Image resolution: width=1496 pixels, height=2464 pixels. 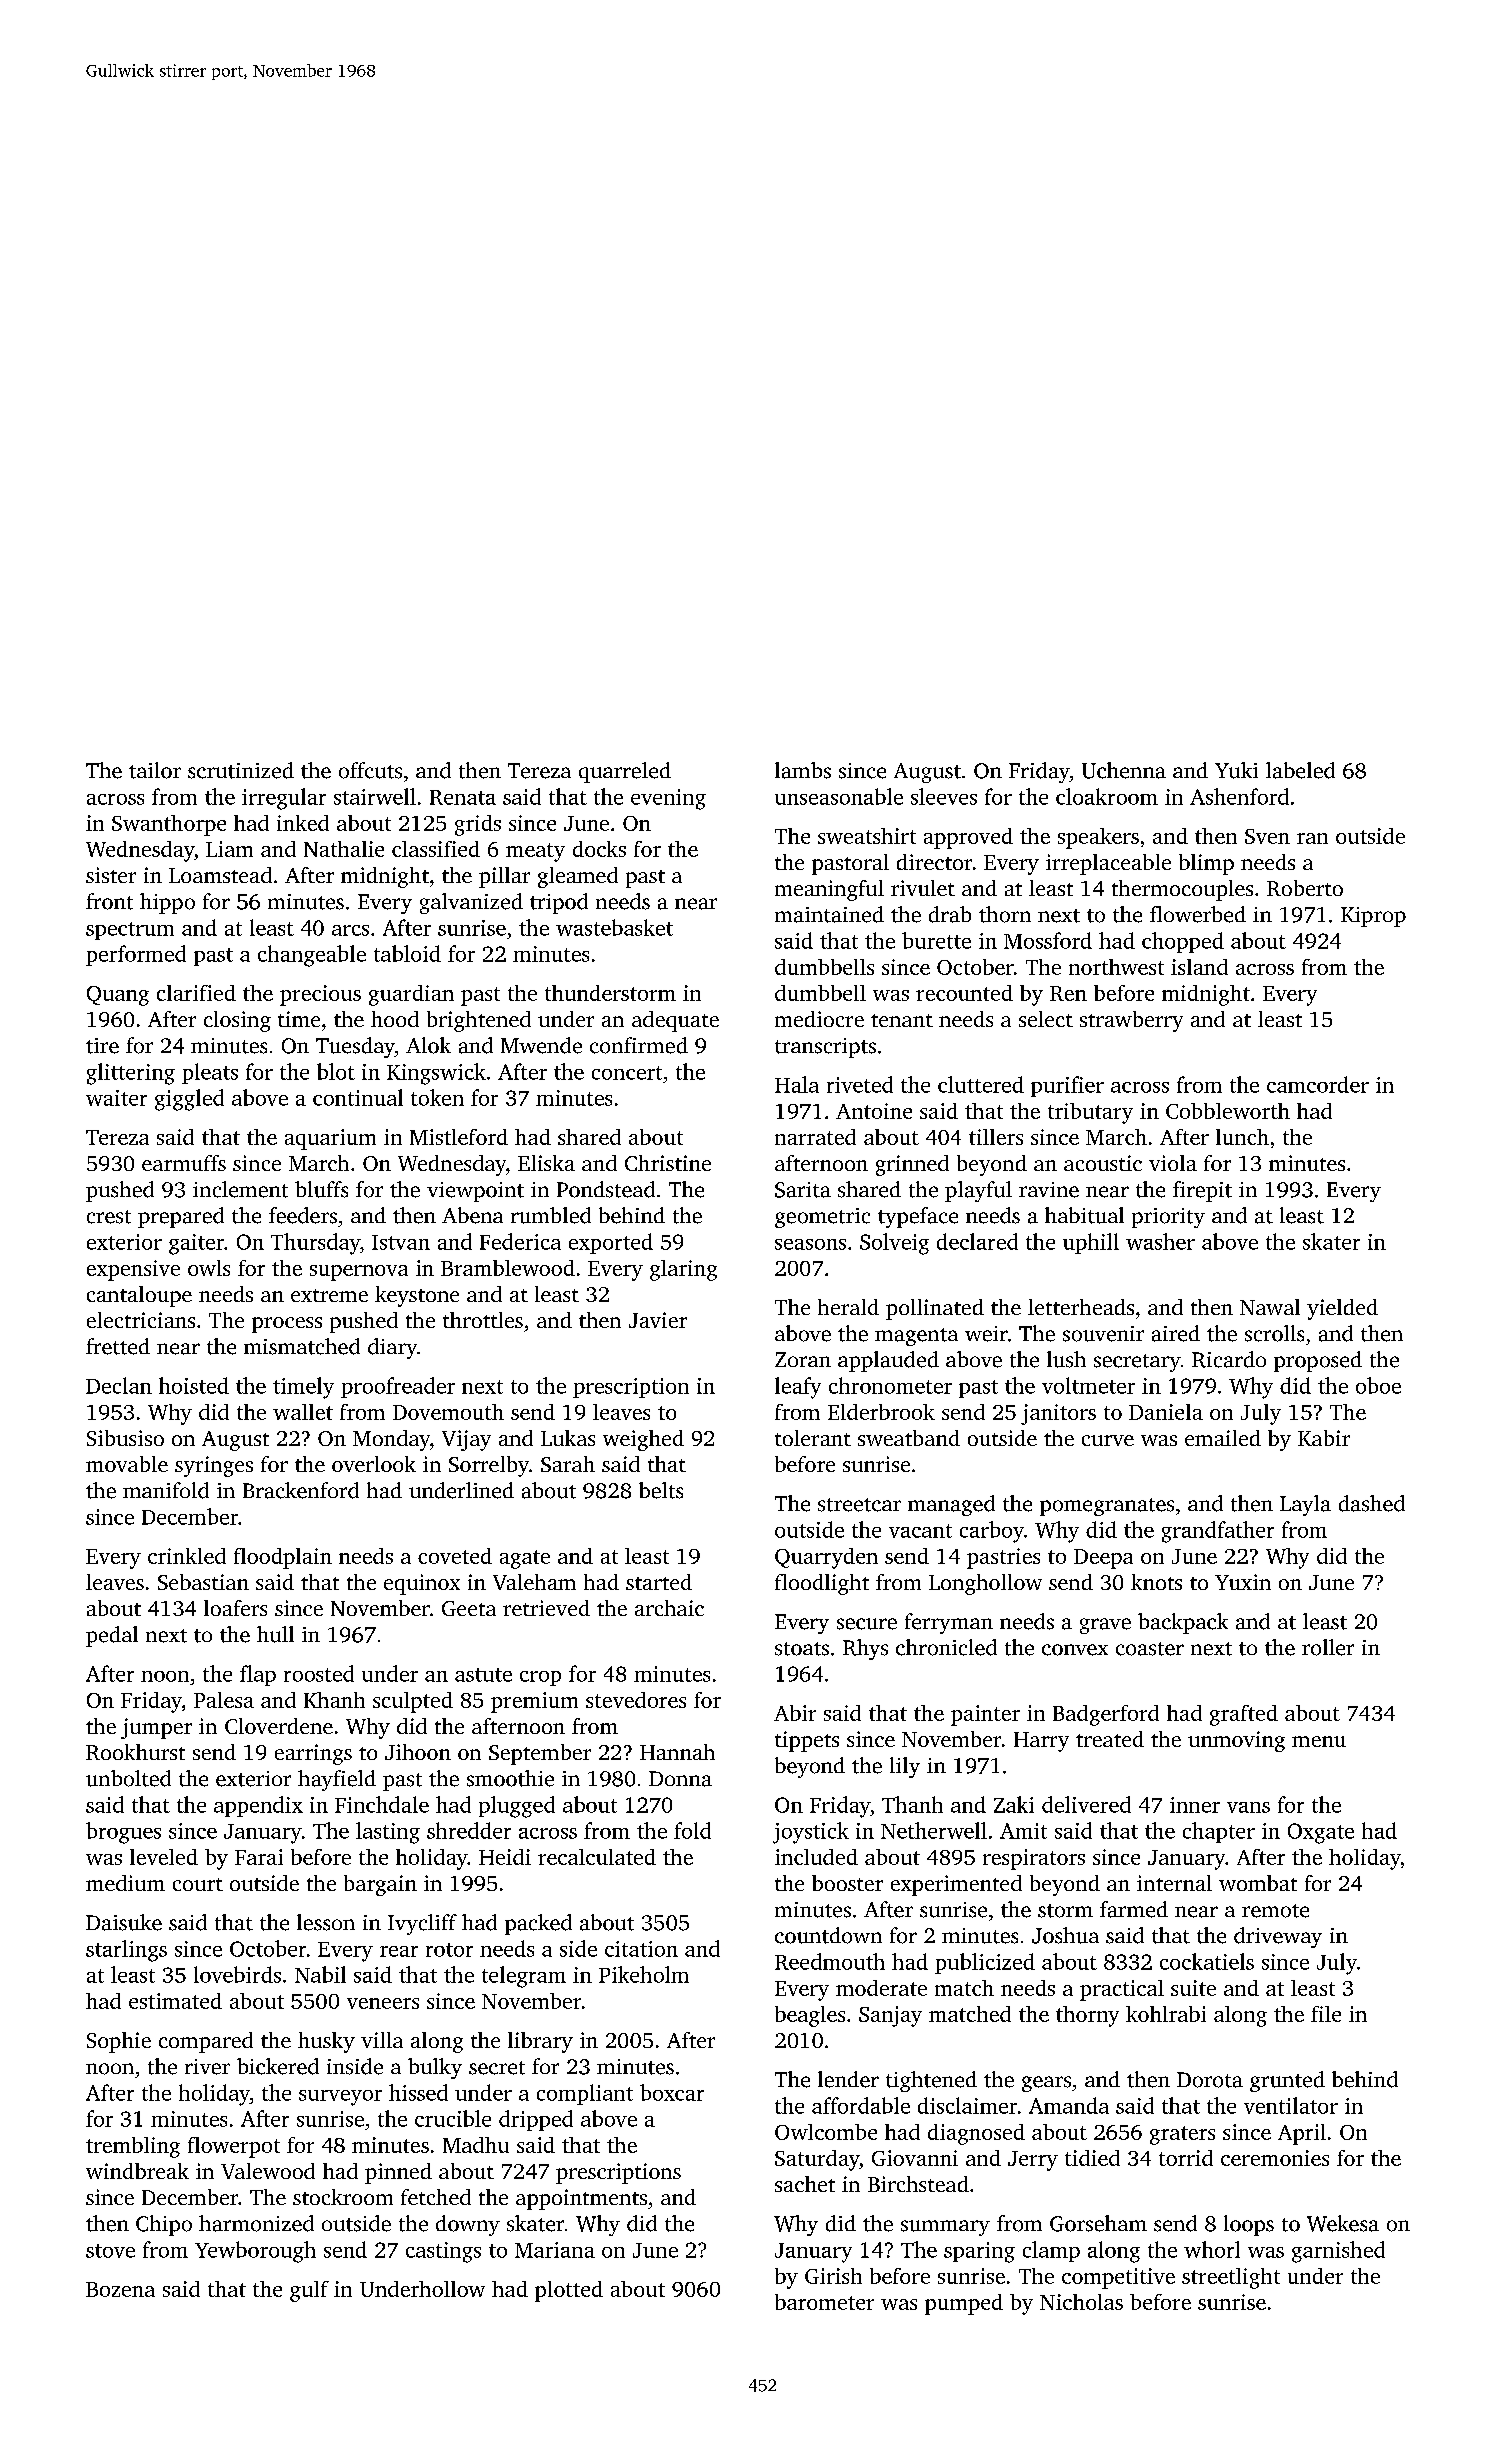 I want to click on Uchenna, so click(x=1124, y=770).
